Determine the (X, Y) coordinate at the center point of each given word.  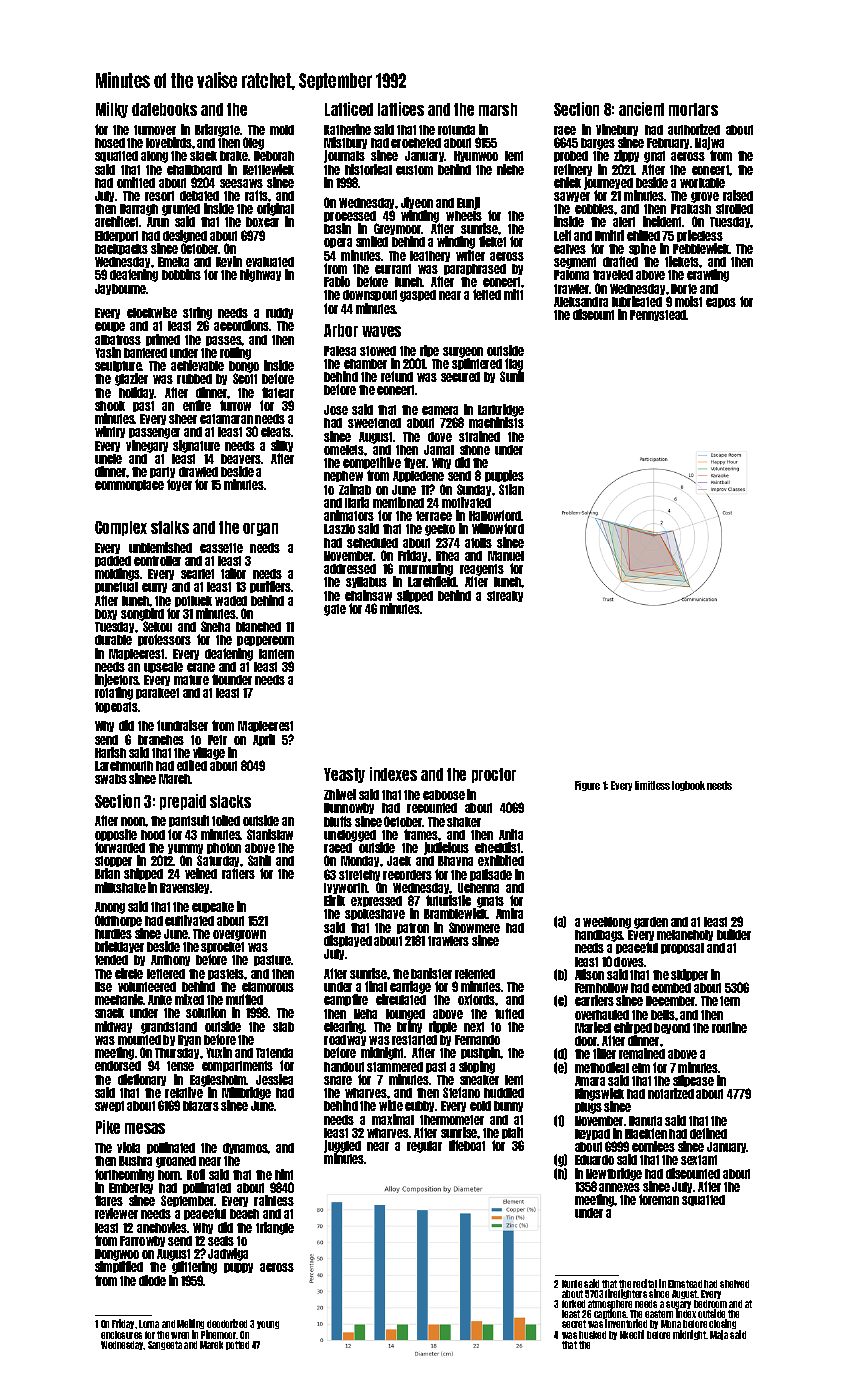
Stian (511, 489)
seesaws (241, 183)
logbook (688, 786)
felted (487, 294)
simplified (119, 1267)
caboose (444, 795)
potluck (193, 601)
